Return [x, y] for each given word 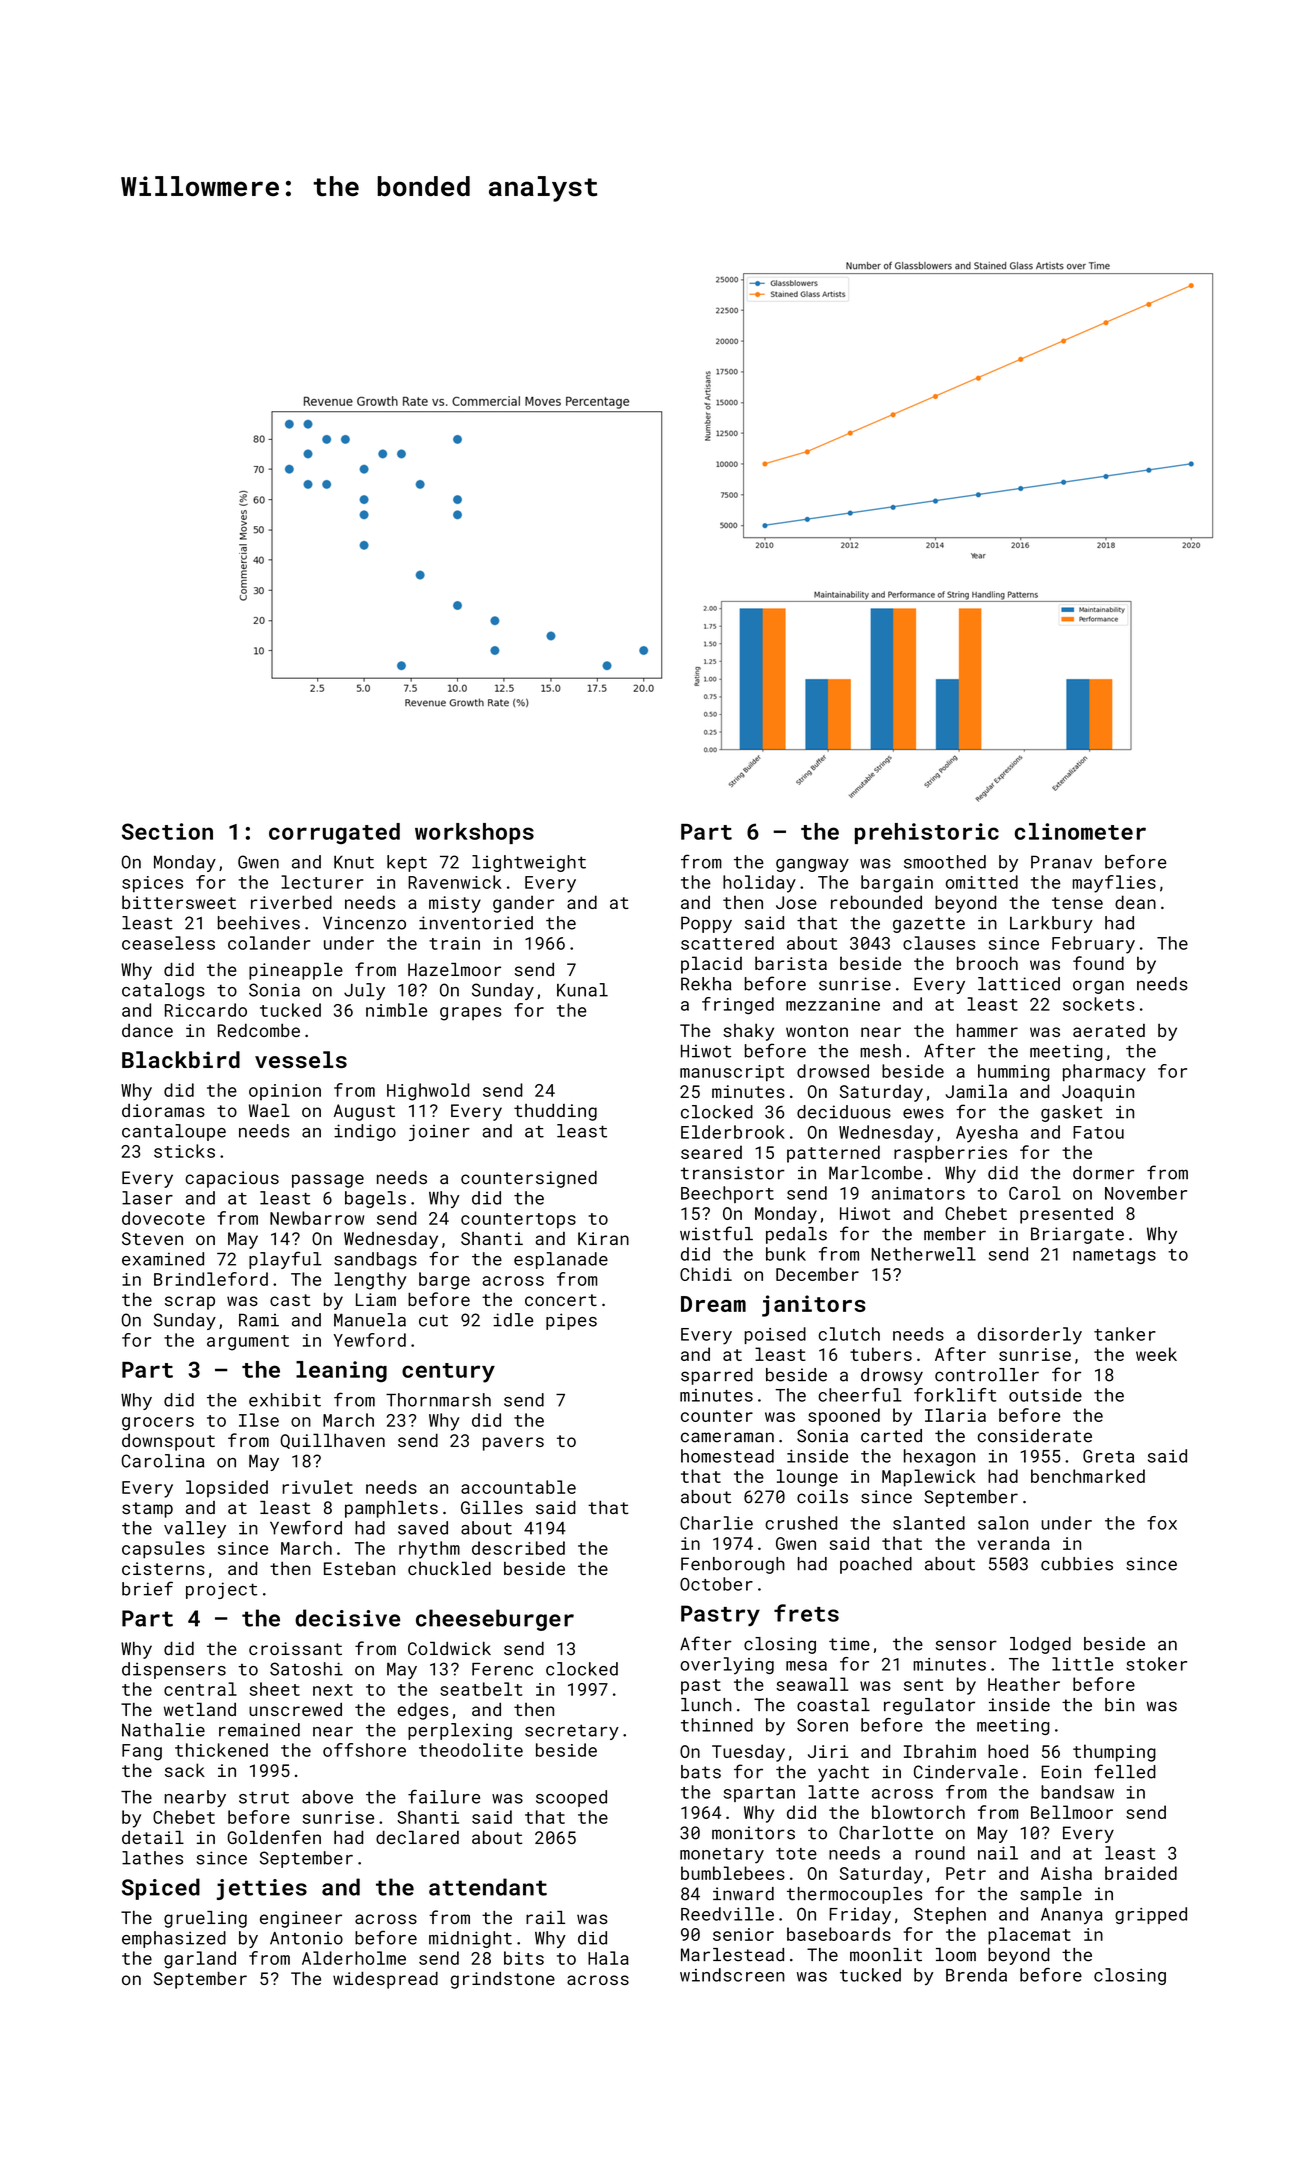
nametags [1114, 1256]
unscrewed [295, 1709]
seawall [812, 1684]
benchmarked [1088, 1476]
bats [701, 1772]
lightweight [529, 863]
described [518, 1548]
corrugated [334, 834]
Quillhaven [332, 1441]
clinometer [1080, 831]
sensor [966, 1645]
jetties [262, 1889]
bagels [375, 1199]
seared [711, 1152]
